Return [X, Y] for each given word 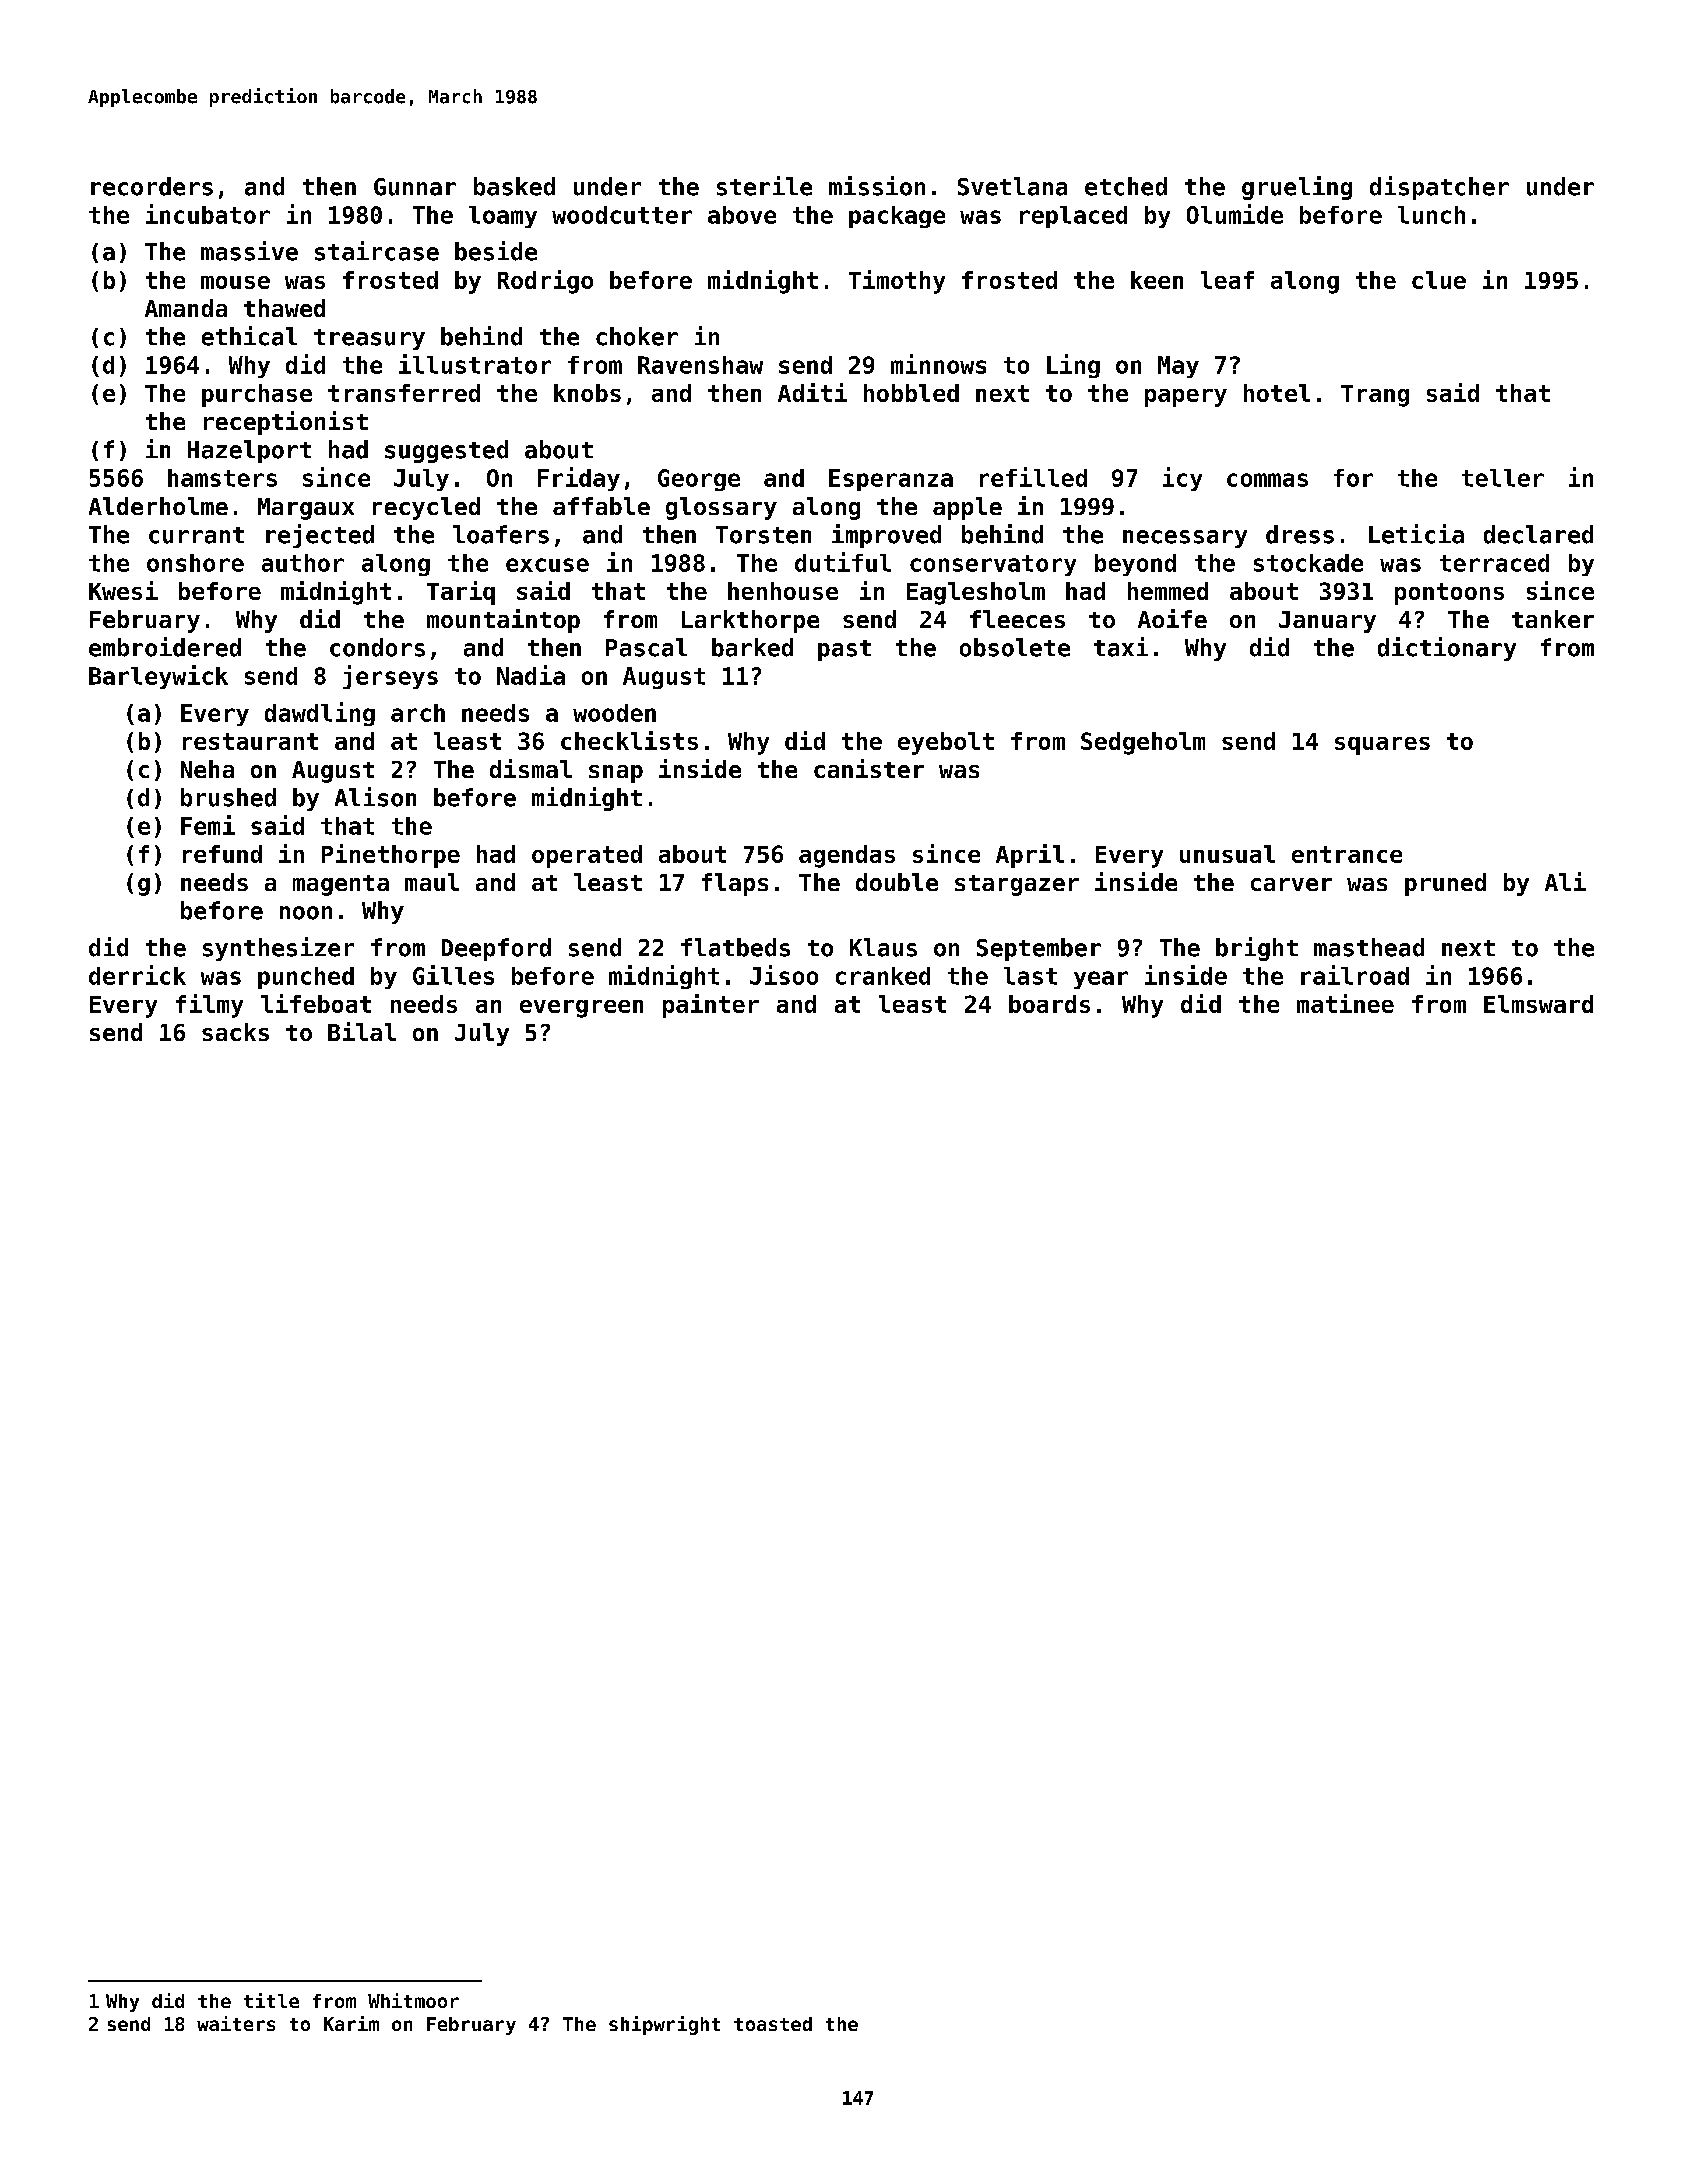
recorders [152, 186]
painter [711, 1006]
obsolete [1015, 647]
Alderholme [158, 506]
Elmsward [1538, 1004]
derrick [137, 975]
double [897, 882]
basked [514, 186]
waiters [236, 2023]
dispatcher [1439, 188]
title [271, 2000]
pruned [1445, 884]
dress [1300, 534]
